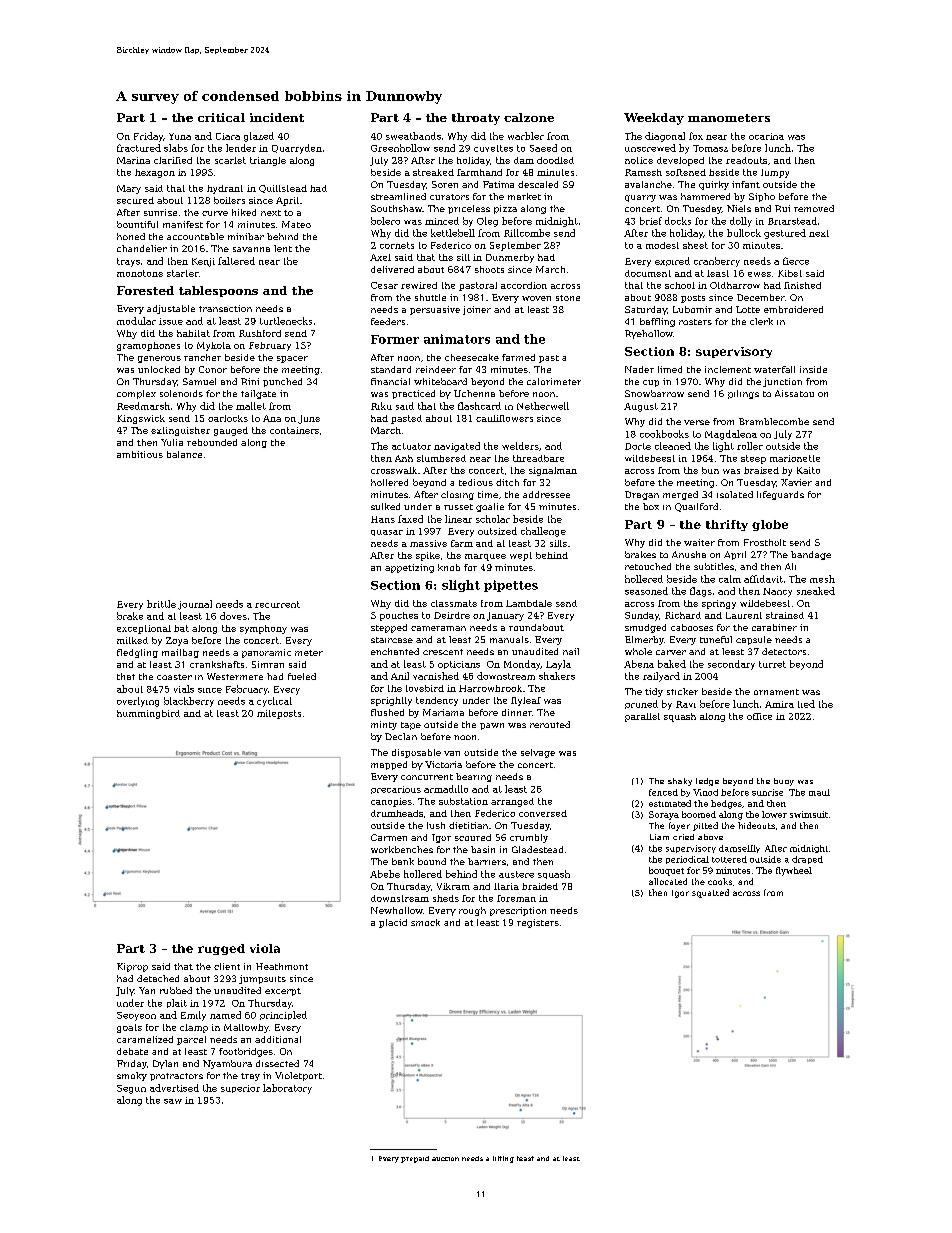 Image resolution: width=952 pixels, height=1233 pixels. Describe the element at coordinates (538, 923) in the screenshot. I see `registers` at that location.
